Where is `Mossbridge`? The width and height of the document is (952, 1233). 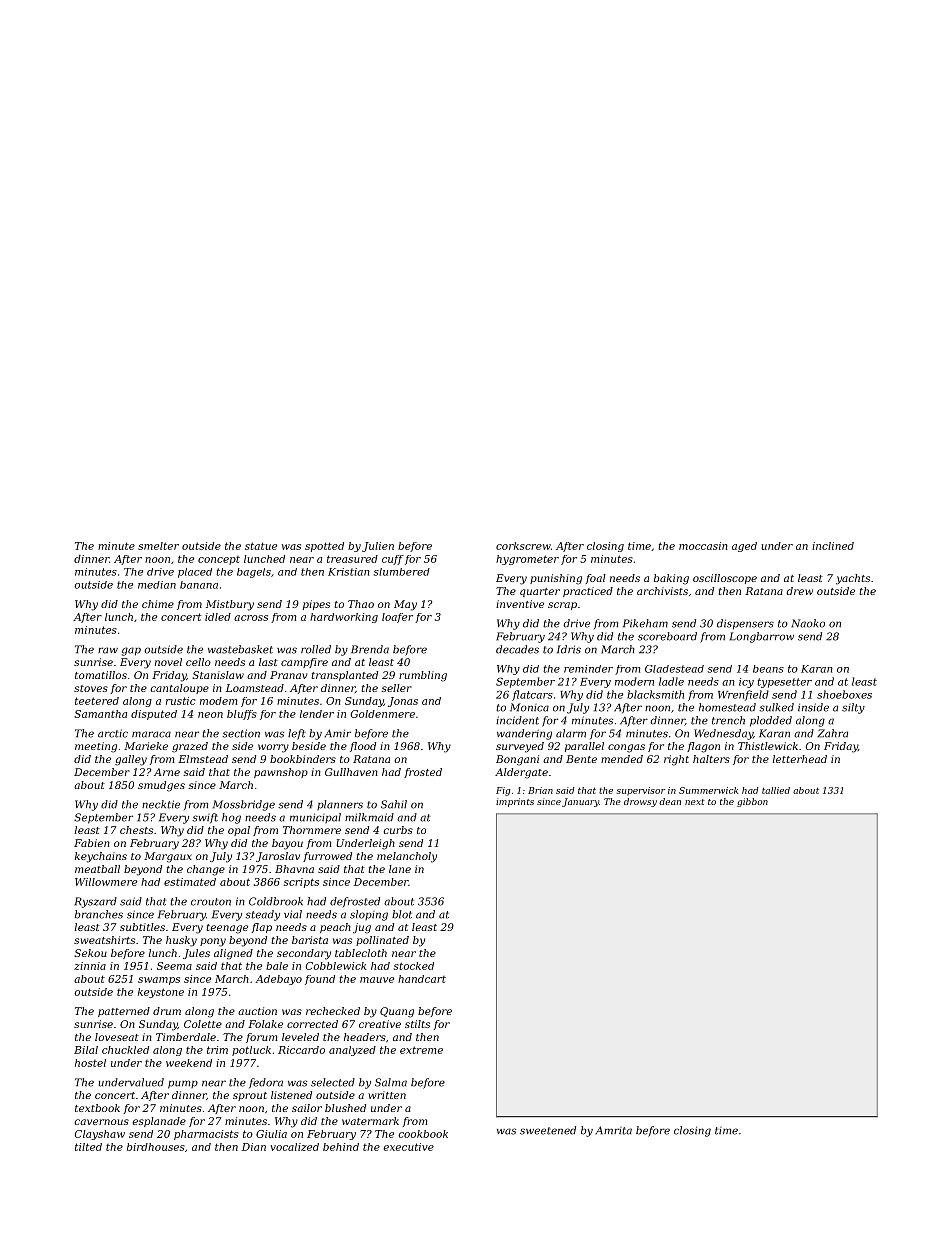
Mossbridge is located at coordinates (244, 805).
